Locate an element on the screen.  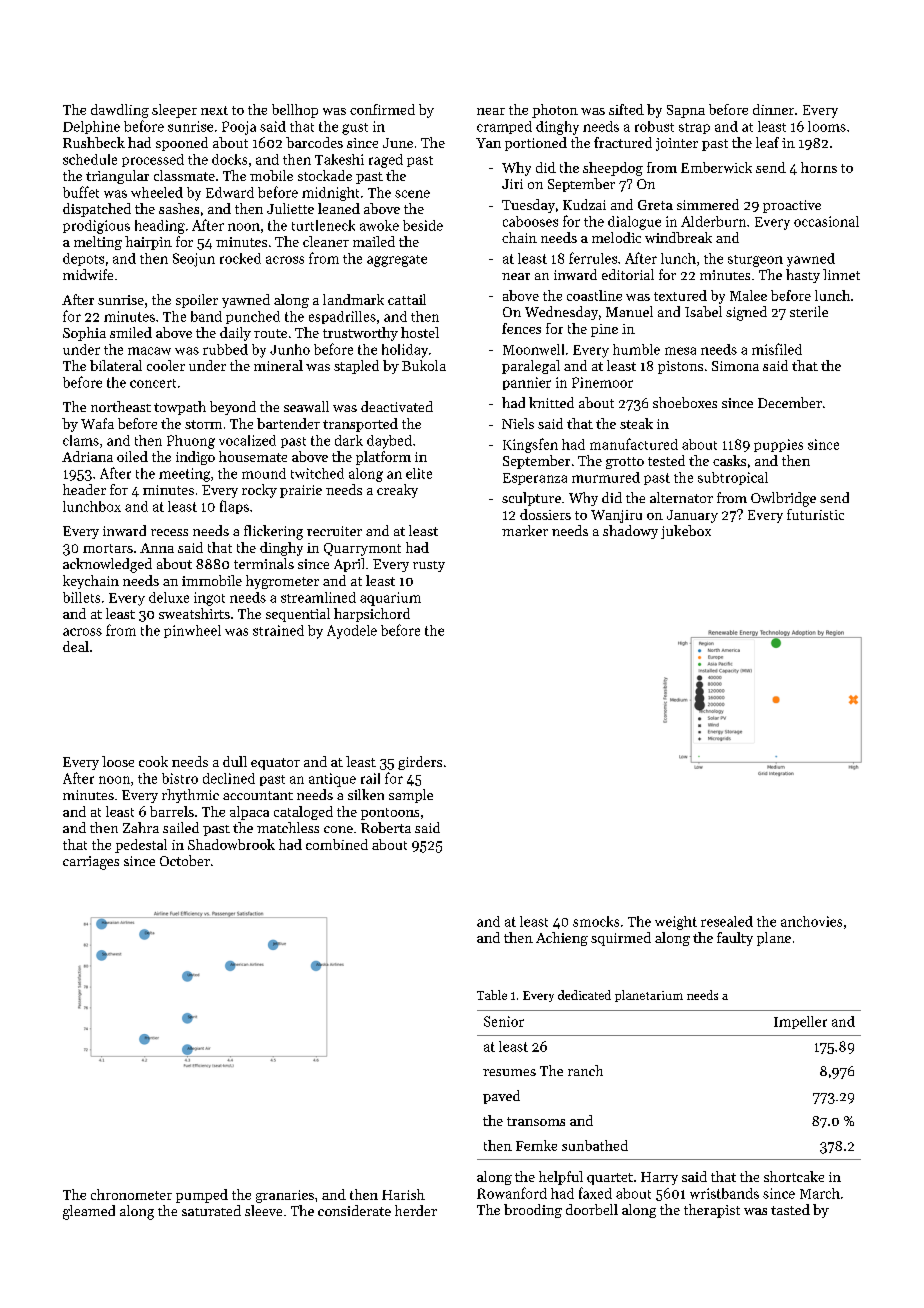
girders is located at coordinates (420, 763).
